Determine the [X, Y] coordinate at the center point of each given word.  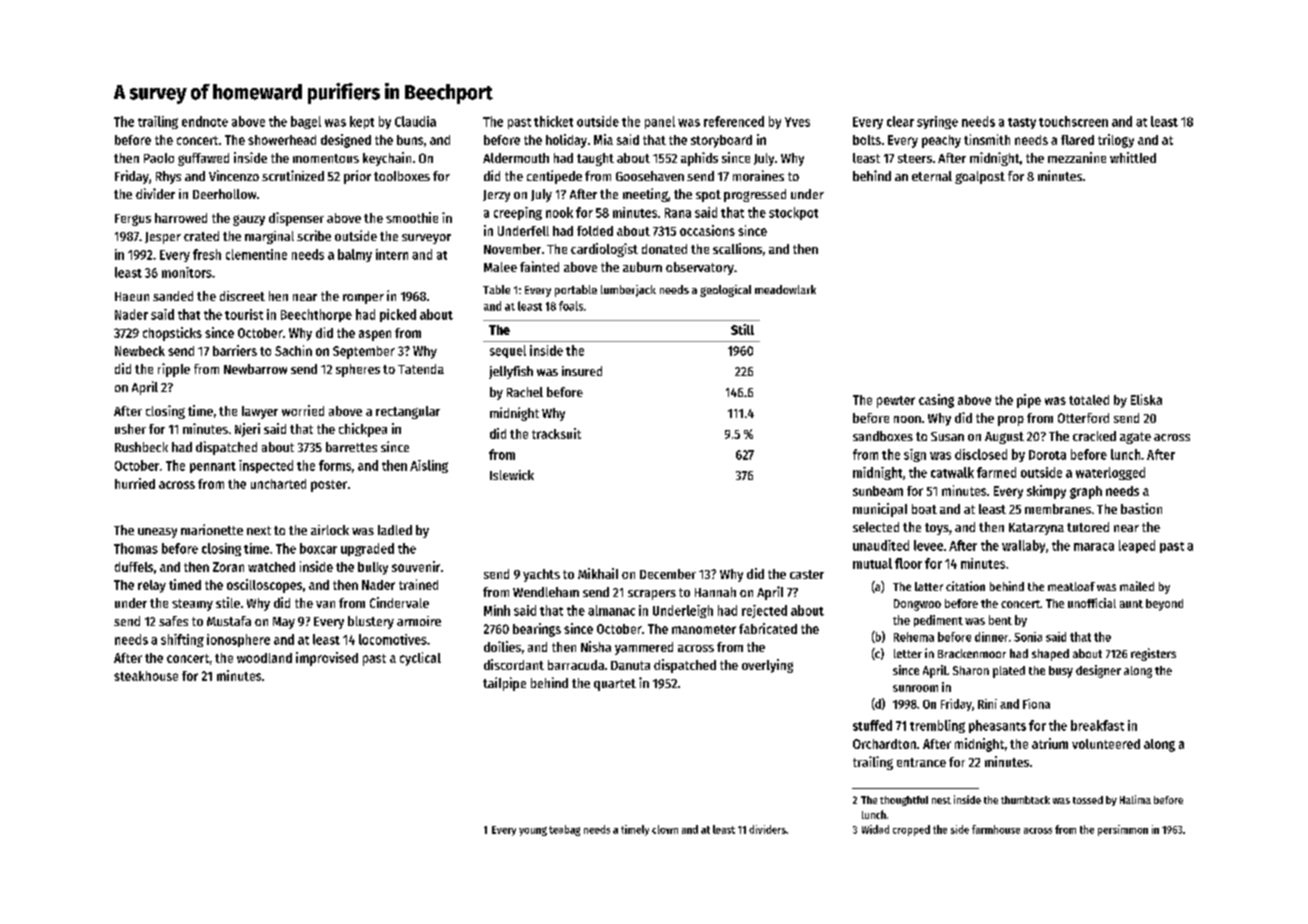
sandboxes [883, 436]
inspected [266, 466]
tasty [1022, 123]
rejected [764, 611]
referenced [734, 121]
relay [152, 586]
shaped [1050, 655]
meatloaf [1071, 586]
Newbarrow [255, 369]
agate [1135, 438]
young [533, 831]
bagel [306, 122]
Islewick [512, 475]
